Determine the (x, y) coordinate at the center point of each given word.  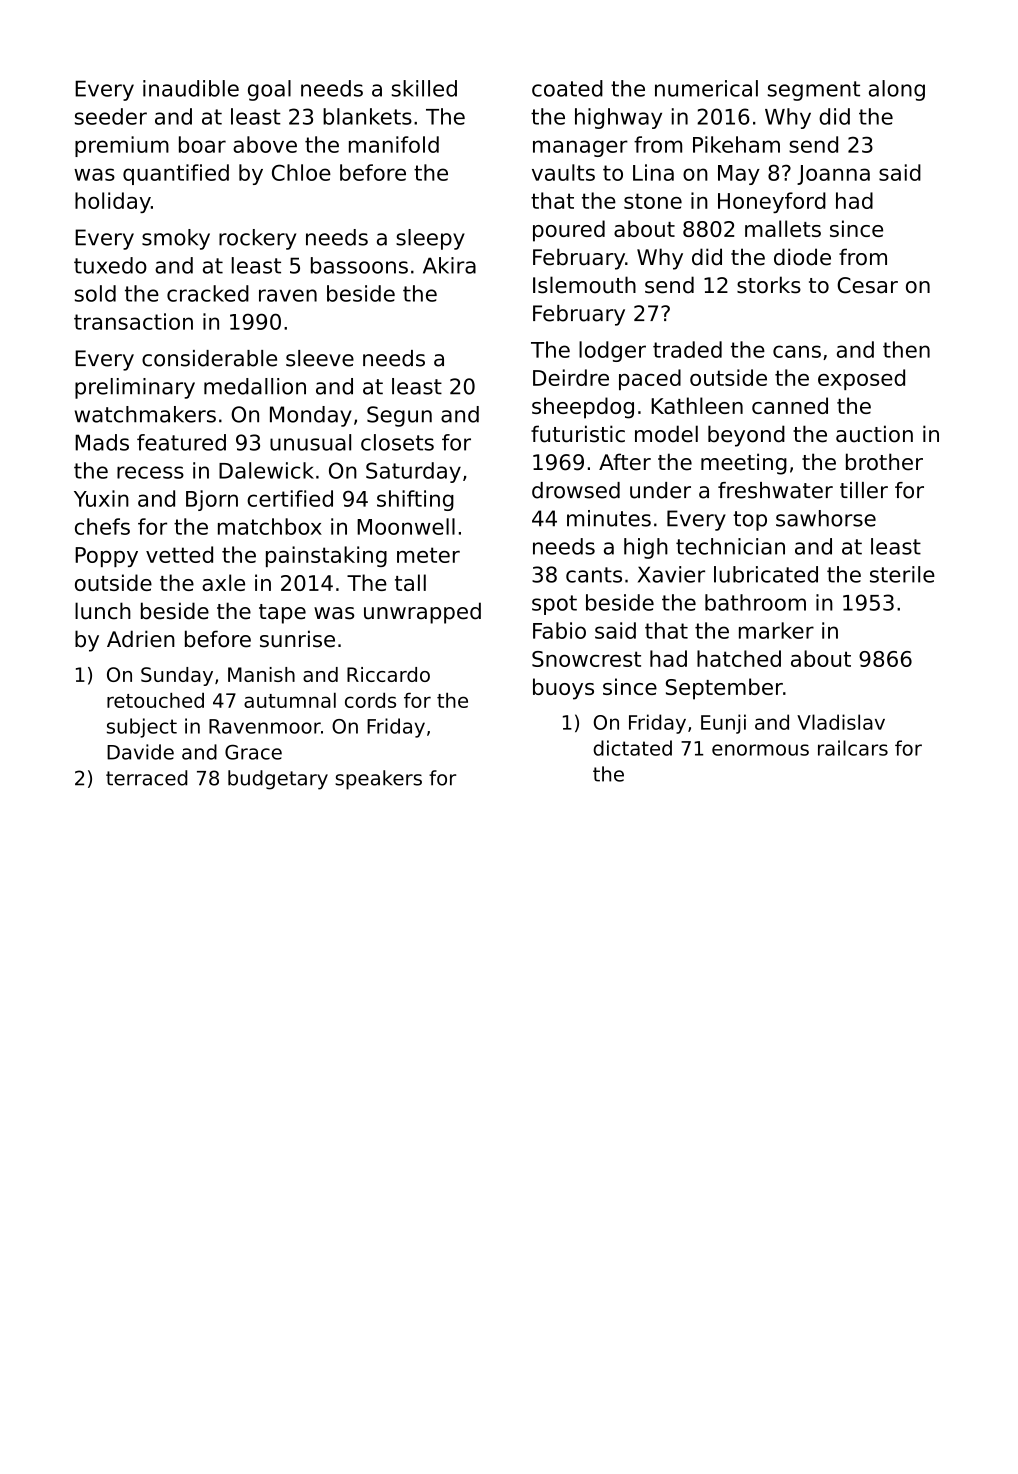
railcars (853, 748)
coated (567, 88)
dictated (632, 748)
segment (814, 91)
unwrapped (422, 613)
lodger (612, 351)
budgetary (278, 780)
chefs (102, 526)
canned (790, 405)
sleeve (320, 358)
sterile (902, 574)
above (265, 144)
